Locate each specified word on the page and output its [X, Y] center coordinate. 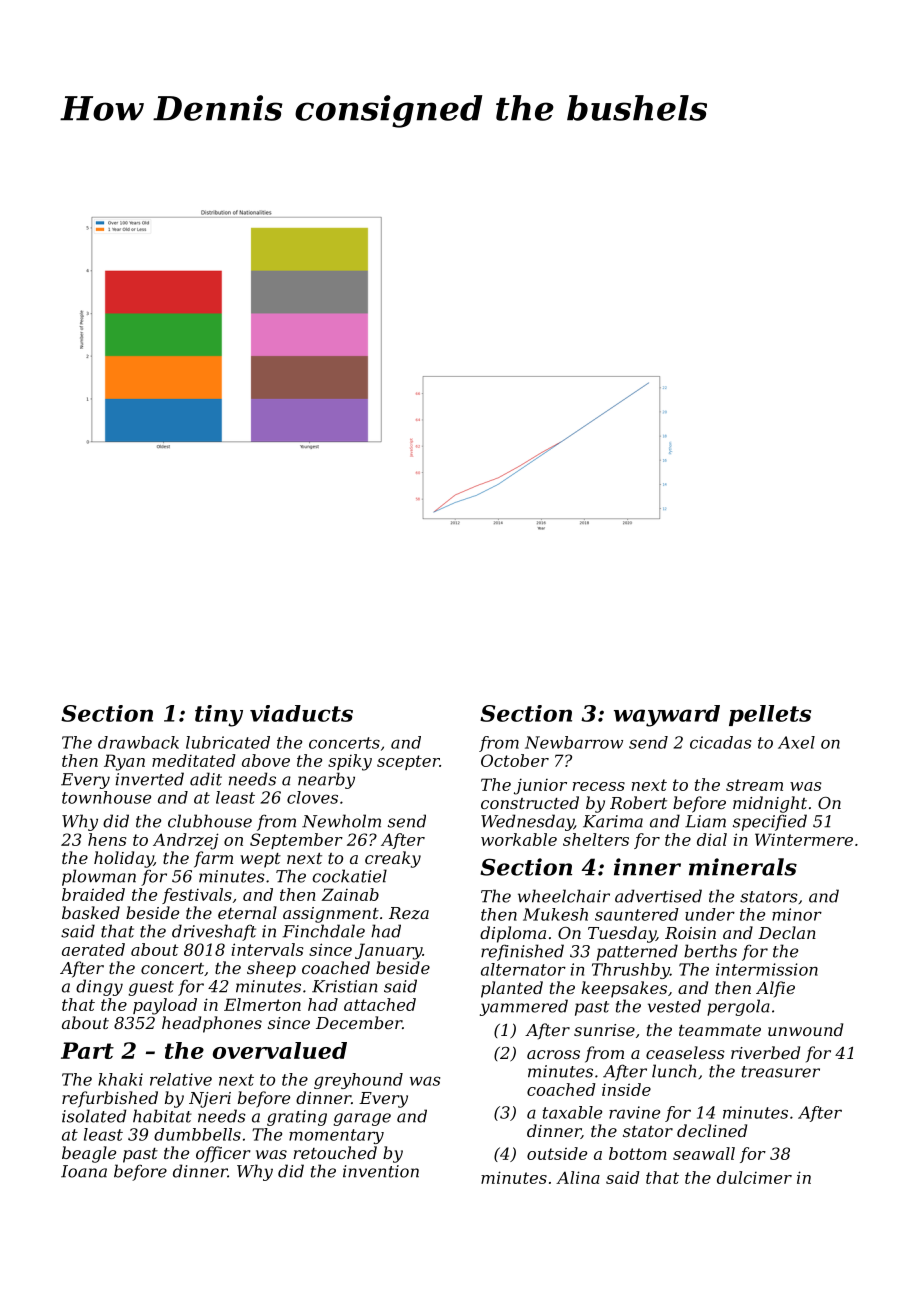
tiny [219, 716]
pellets [770, 715]
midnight [770, 804]
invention [381, 1171]
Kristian [345, 986]
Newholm [341, 821]
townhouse [106, 797]
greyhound [358, 1081]
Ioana [84, 1171]
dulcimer [754, 1177]
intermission [767, 969]
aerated [93, 949]
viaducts [301, 713]
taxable [572, 1112]
